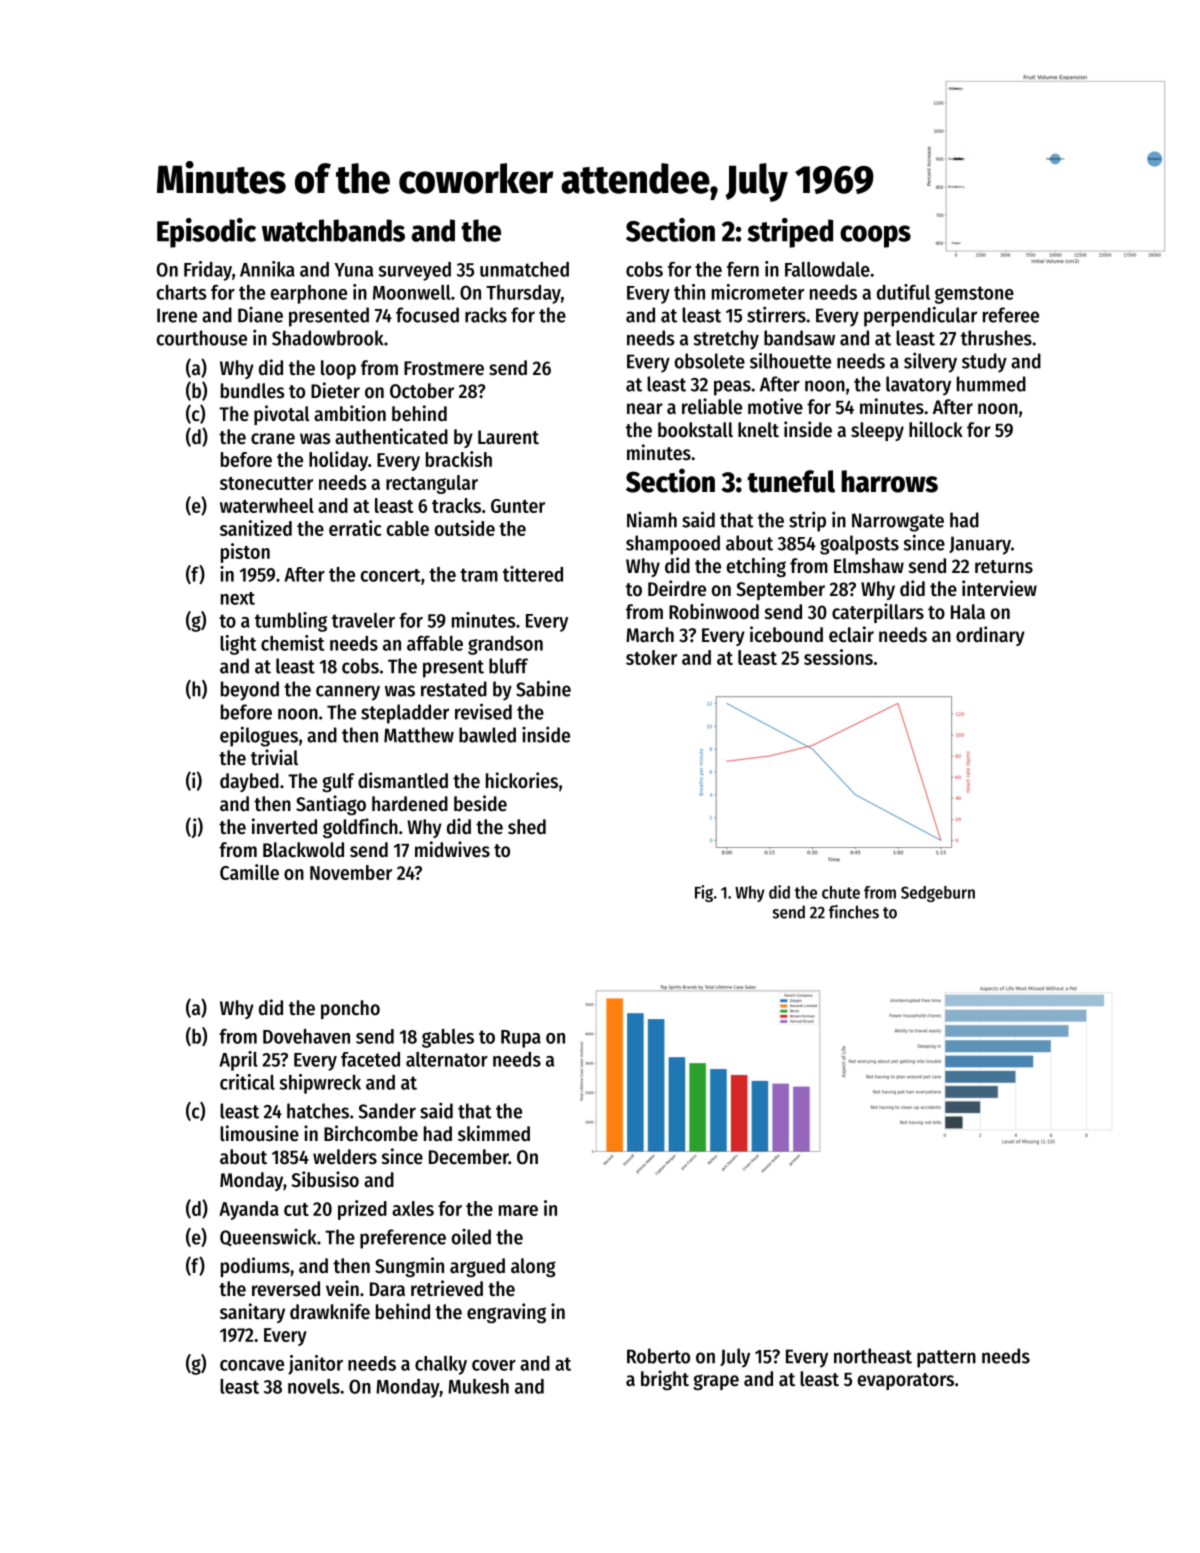  I want to click on faceted, so click(370, 1059).
